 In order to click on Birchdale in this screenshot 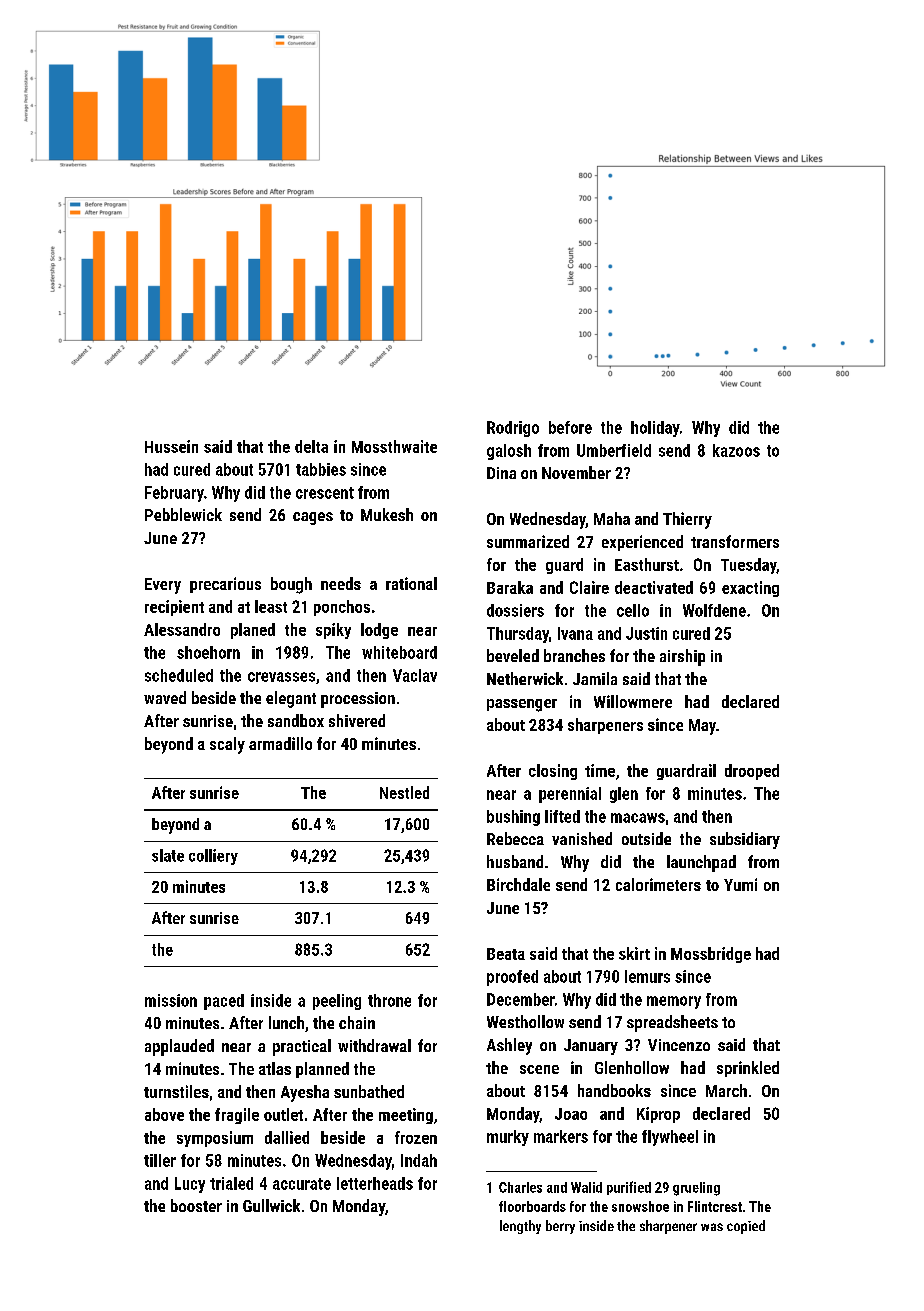, I will do `click(518, 884)`.
